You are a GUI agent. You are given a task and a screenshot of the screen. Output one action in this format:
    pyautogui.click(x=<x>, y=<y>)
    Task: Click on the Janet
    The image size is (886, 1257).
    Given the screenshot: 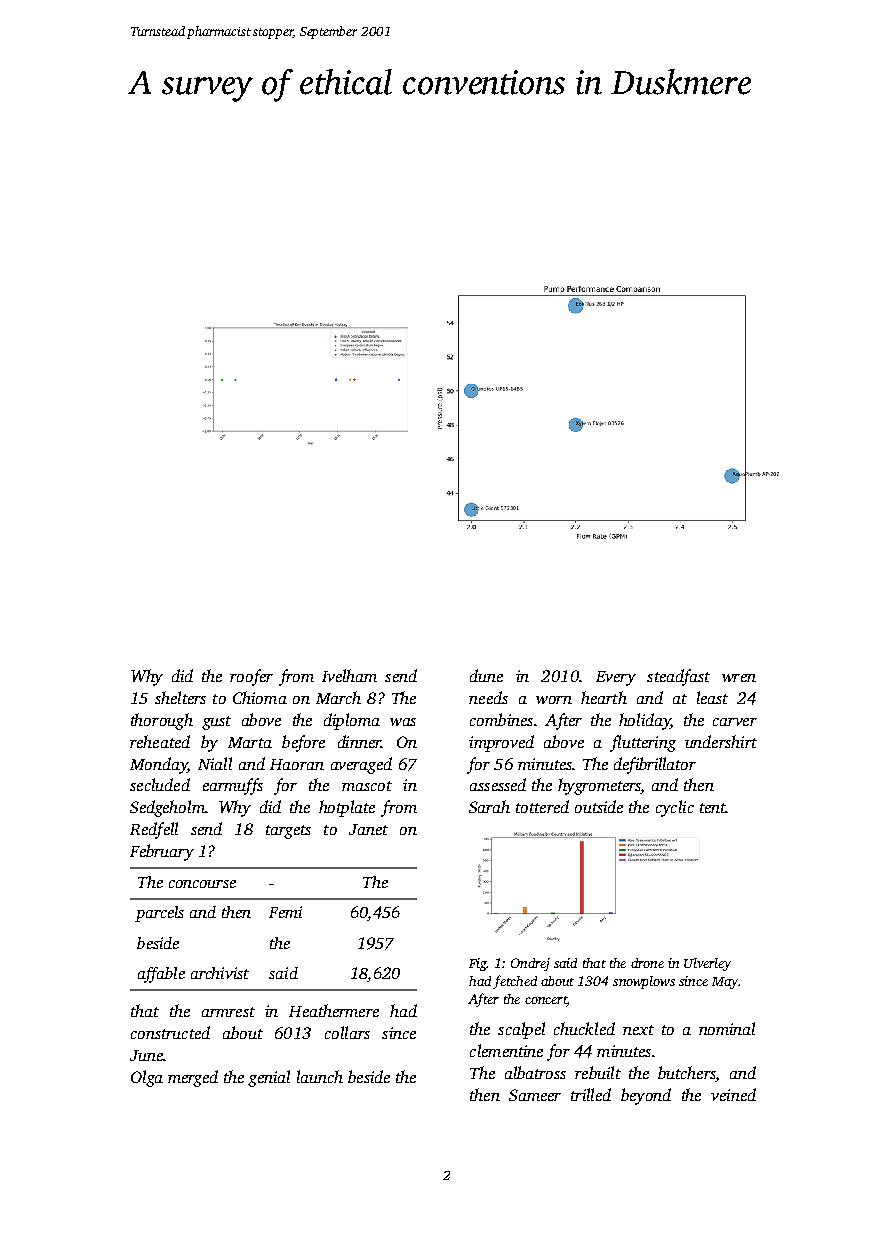 What is the action you would take?
    pyautogui.click(x=368, y=829)
